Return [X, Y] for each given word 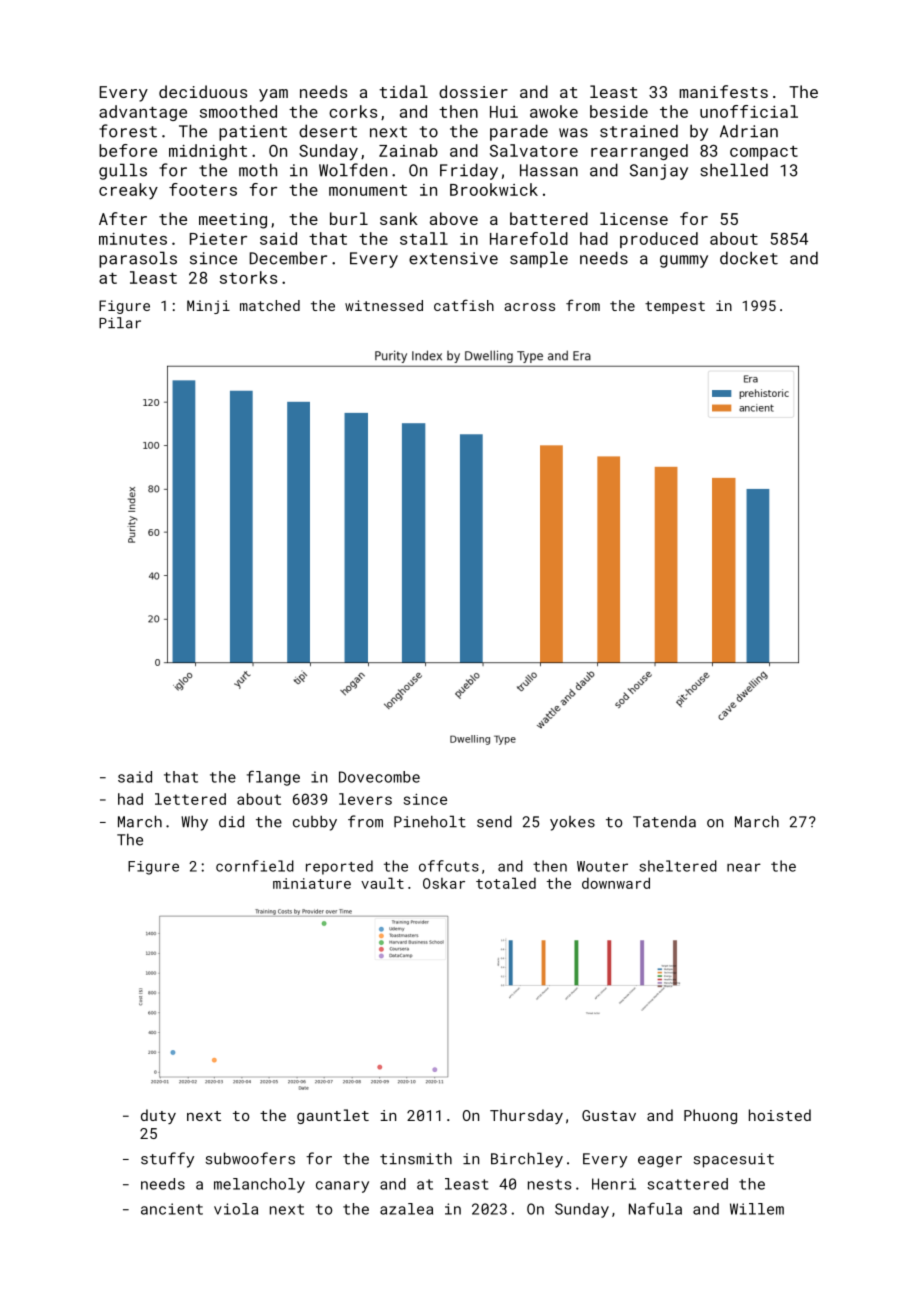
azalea [406, 1209]
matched [270, 305]
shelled [734, 170]
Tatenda [664, 821]
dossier [473, 91]
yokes [572, 823]
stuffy [167, 1160]
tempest [675, 307]
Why [194, 823]
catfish [464, 305]
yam [273, 95]
